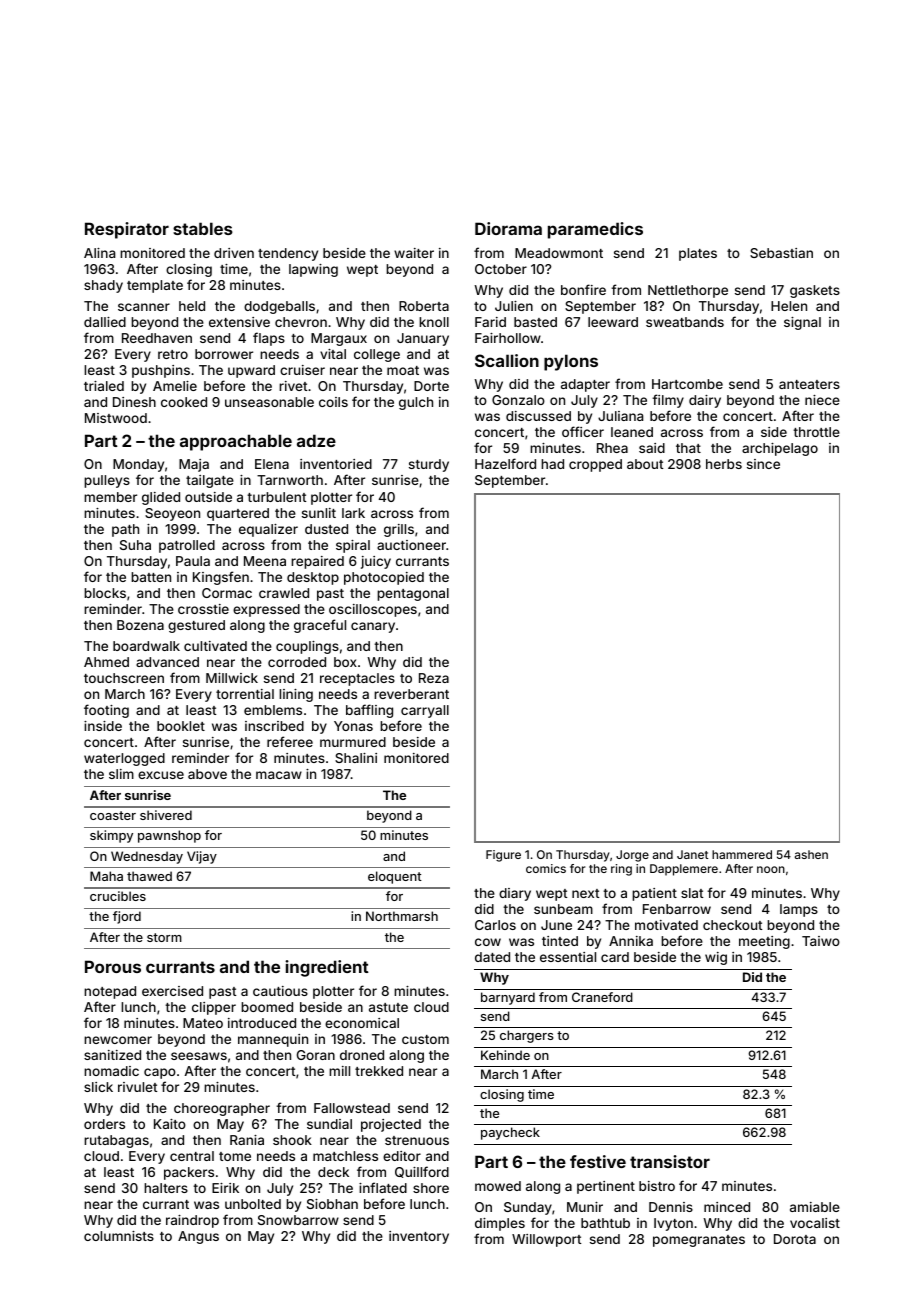 This screenshot has height=1308, width=924. Describe the element at coordinates (699, 1241) in the screenshot. I see `pomegranates` at that location.
